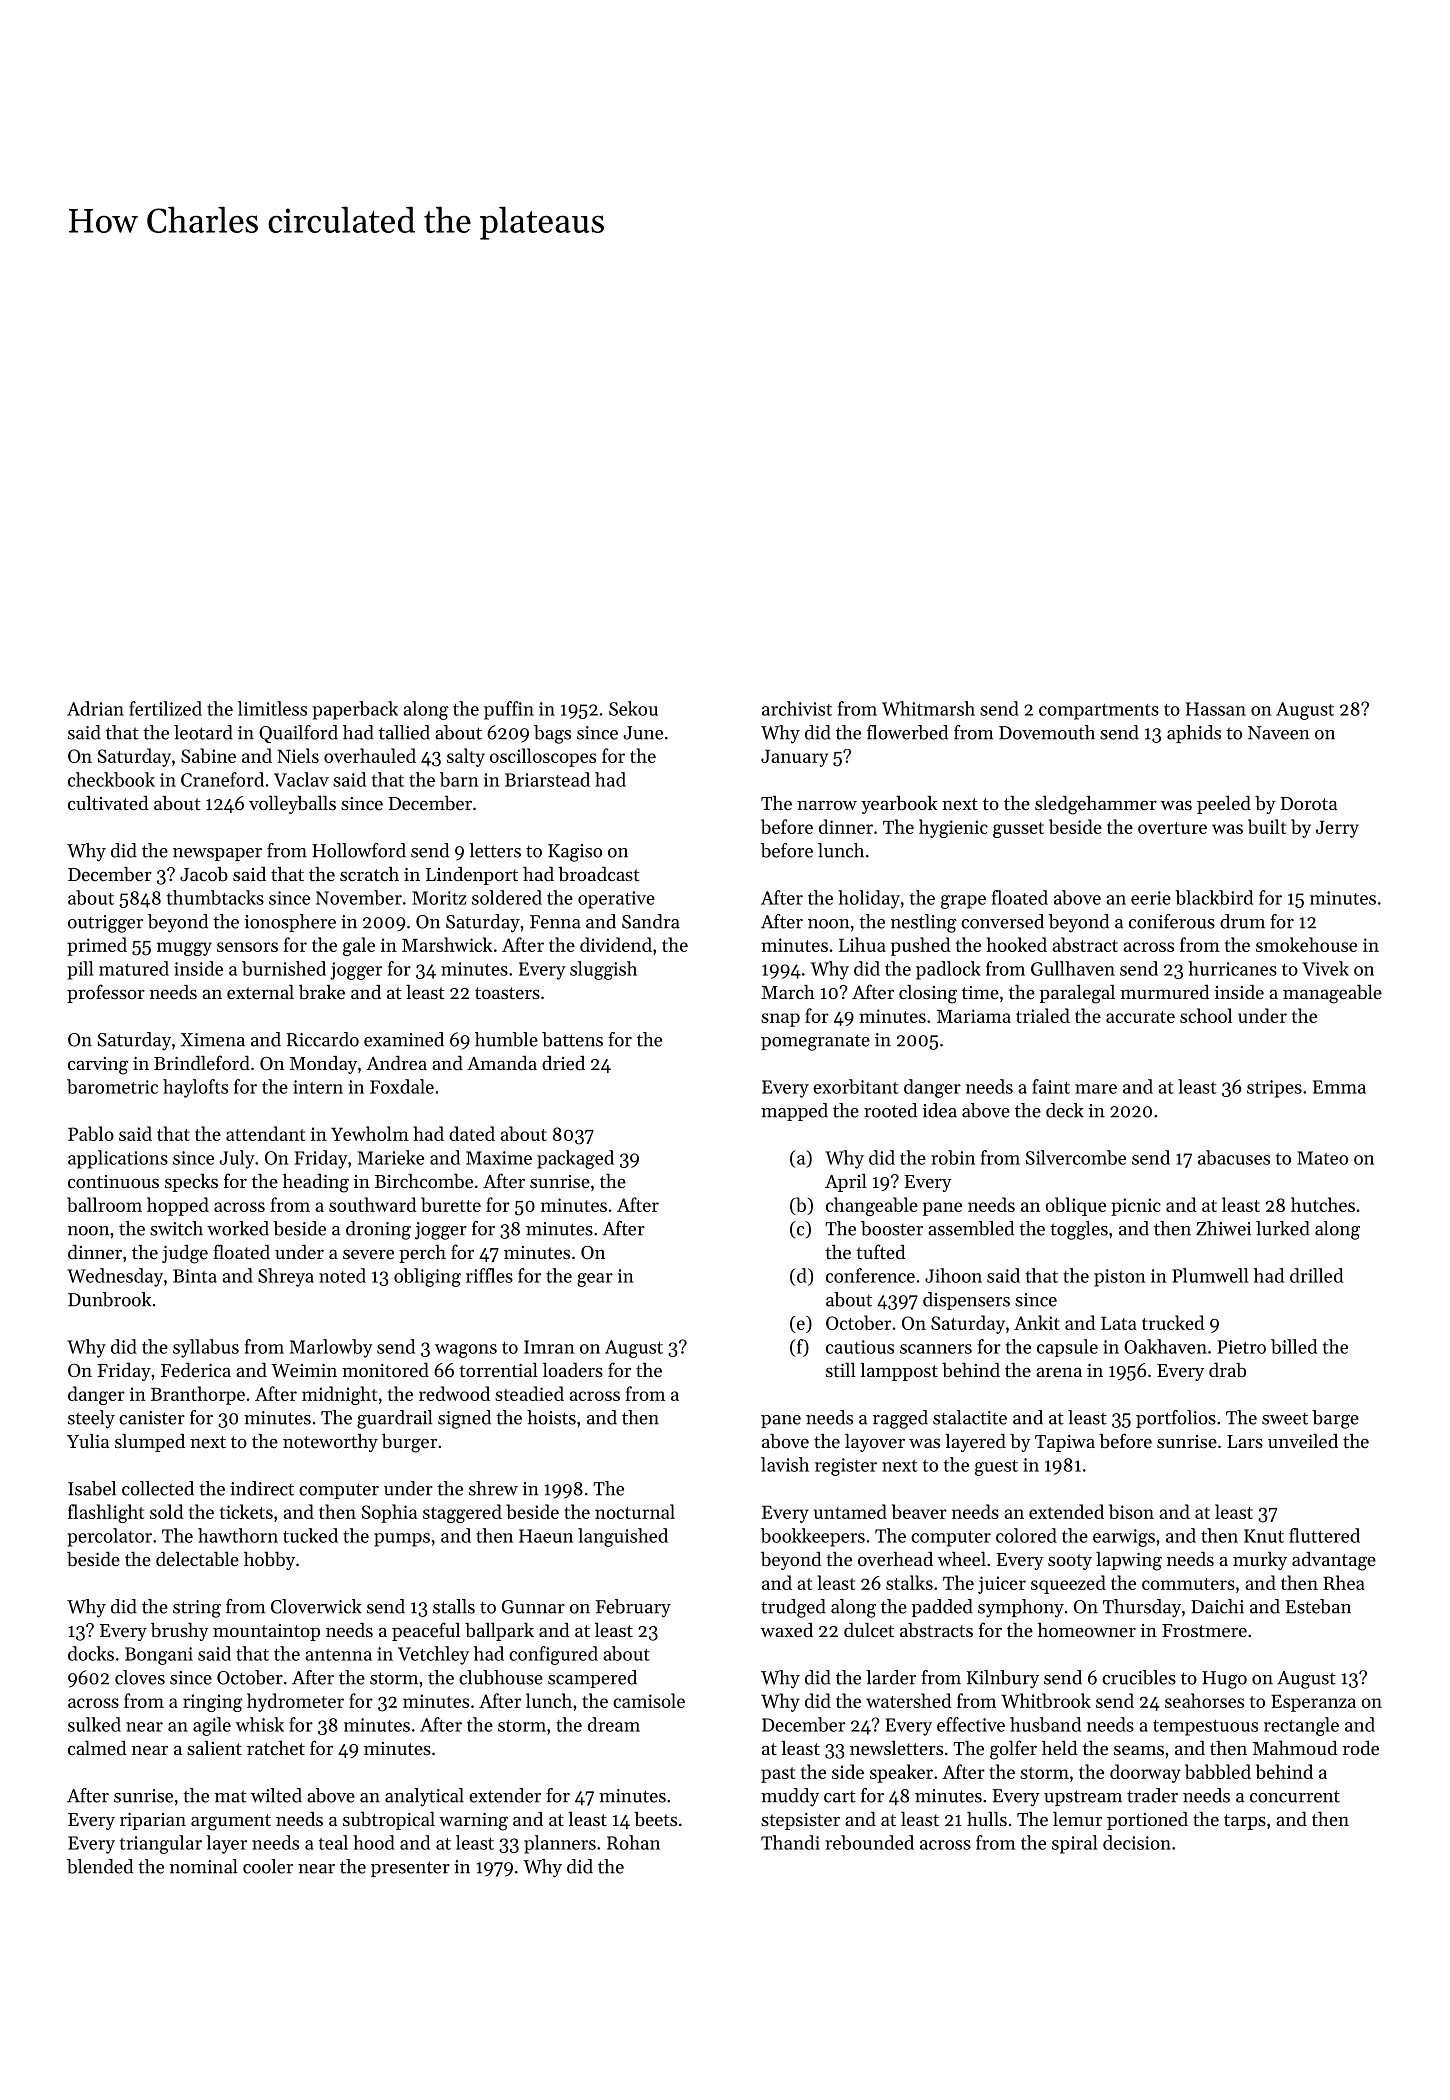  Describe the element at coordinates (272, 708) in the image. I see `limitless` at that location.
